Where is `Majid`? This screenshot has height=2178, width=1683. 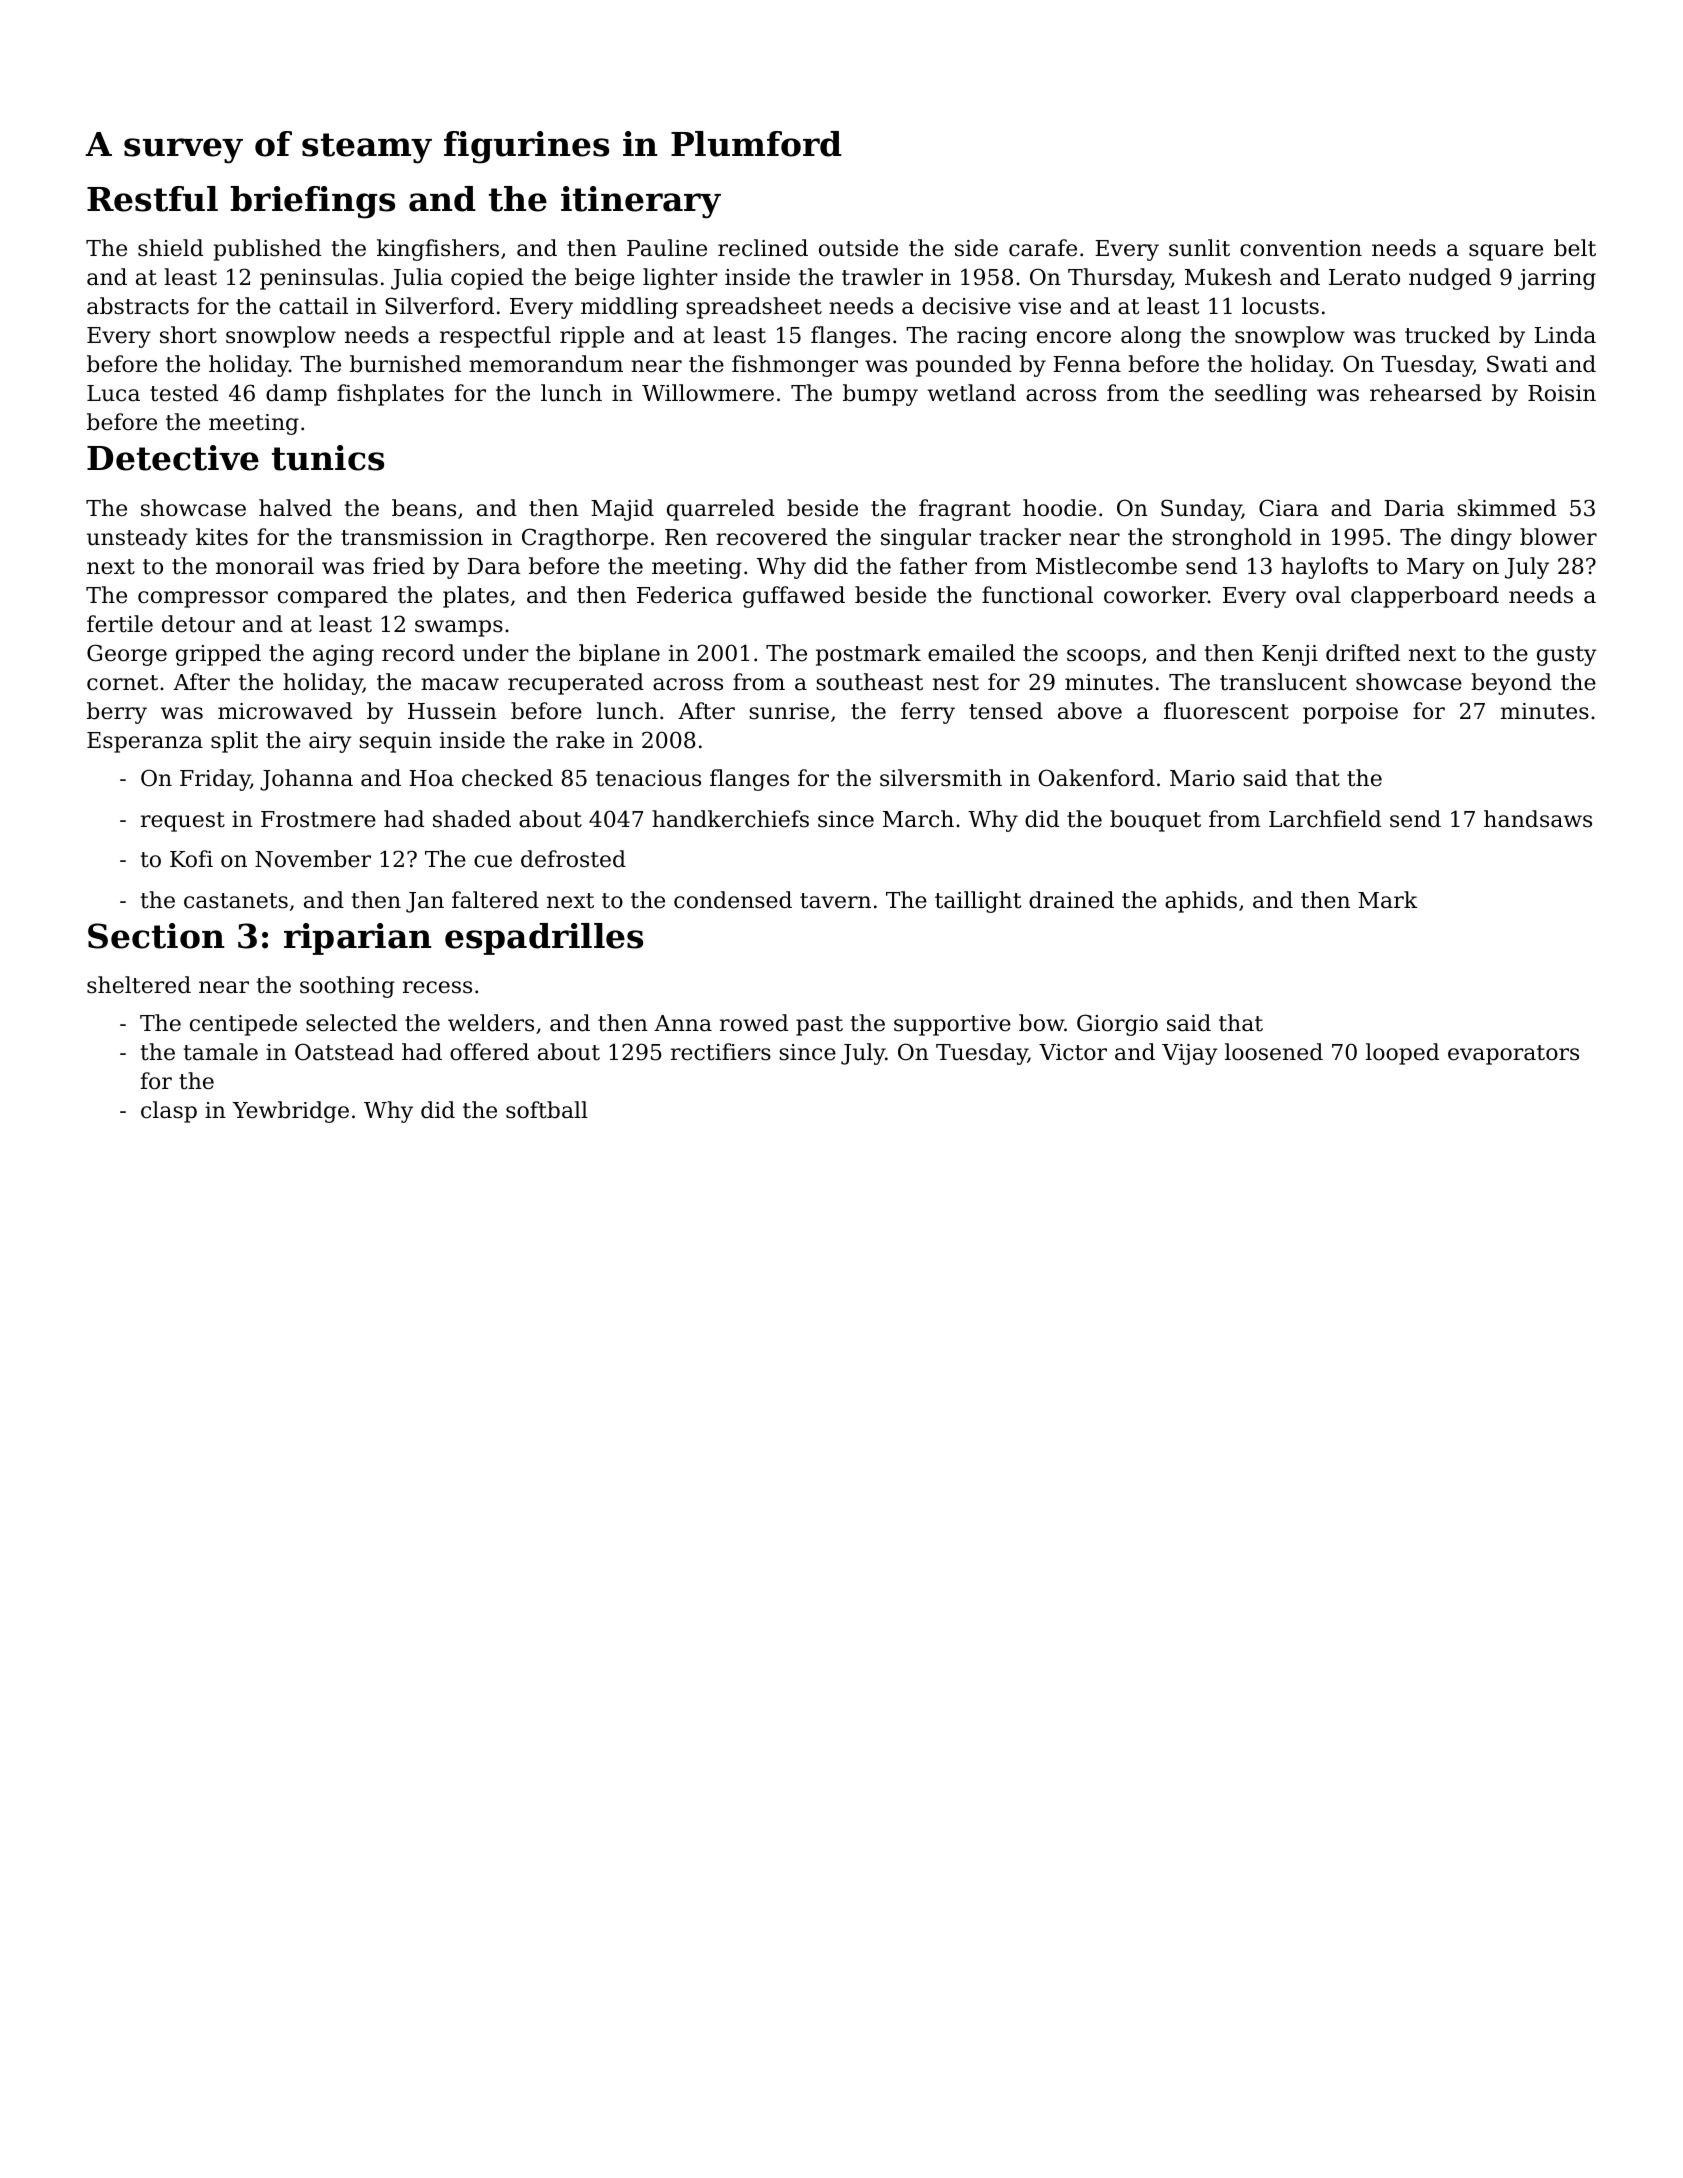 Majid is located at coordinates (622, 510).
